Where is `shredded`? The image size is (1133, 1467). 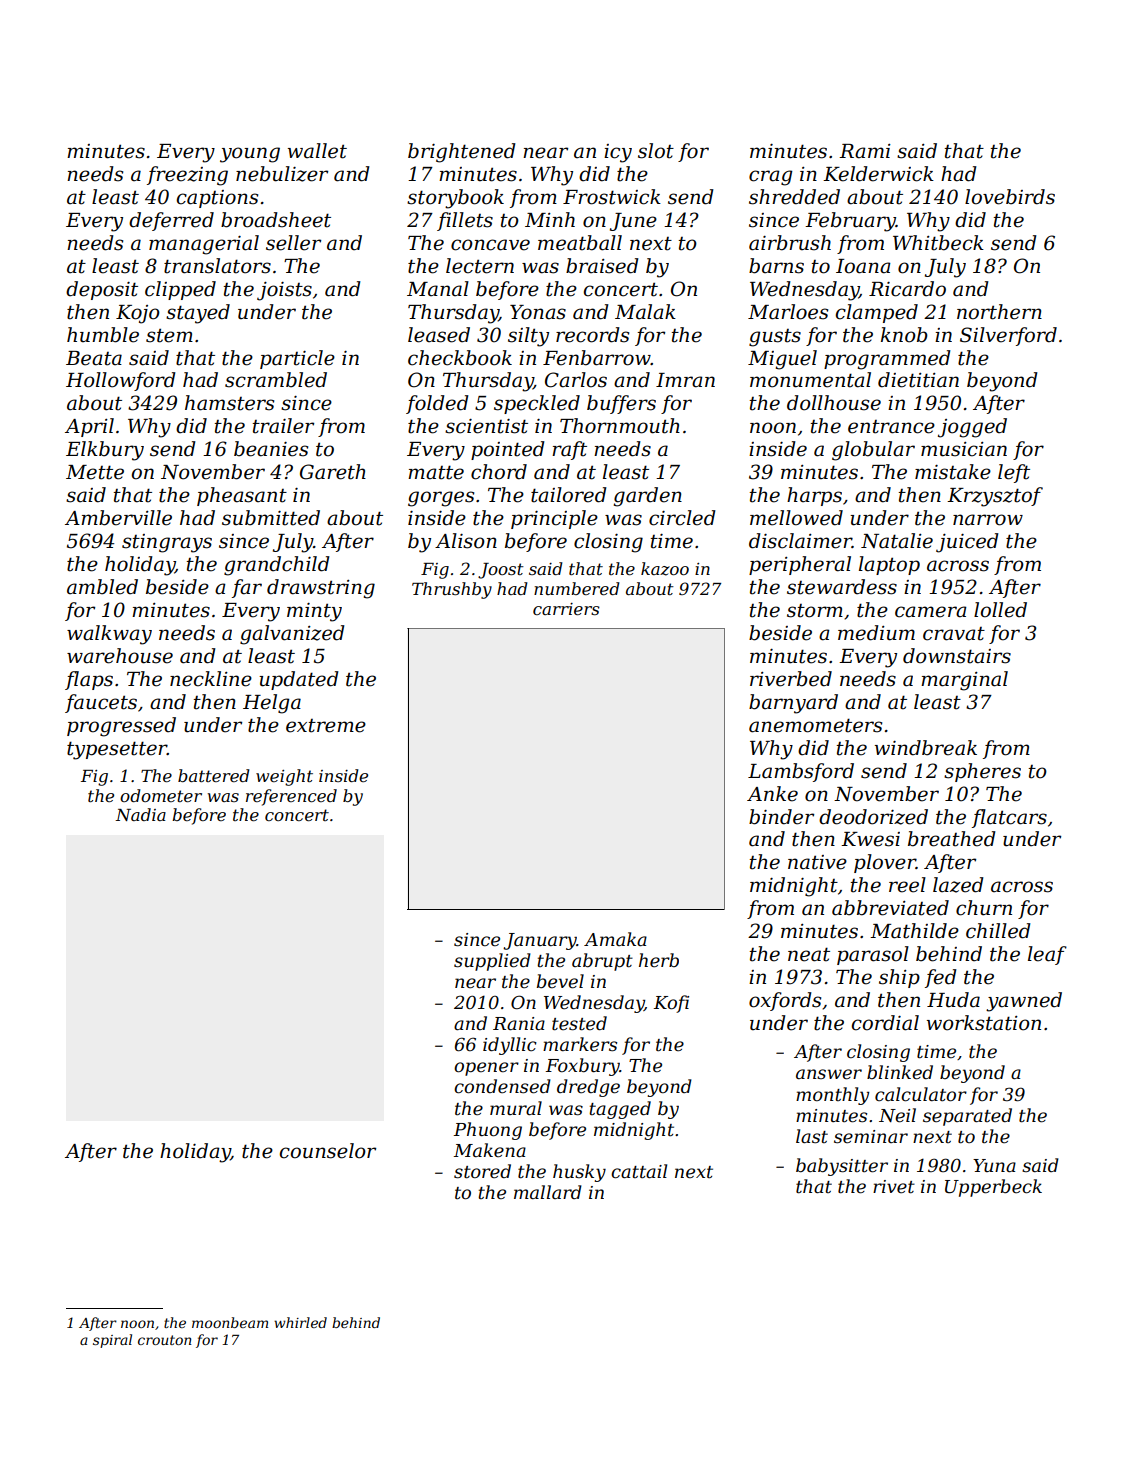
shredded is located at coordinates (794, 197).
